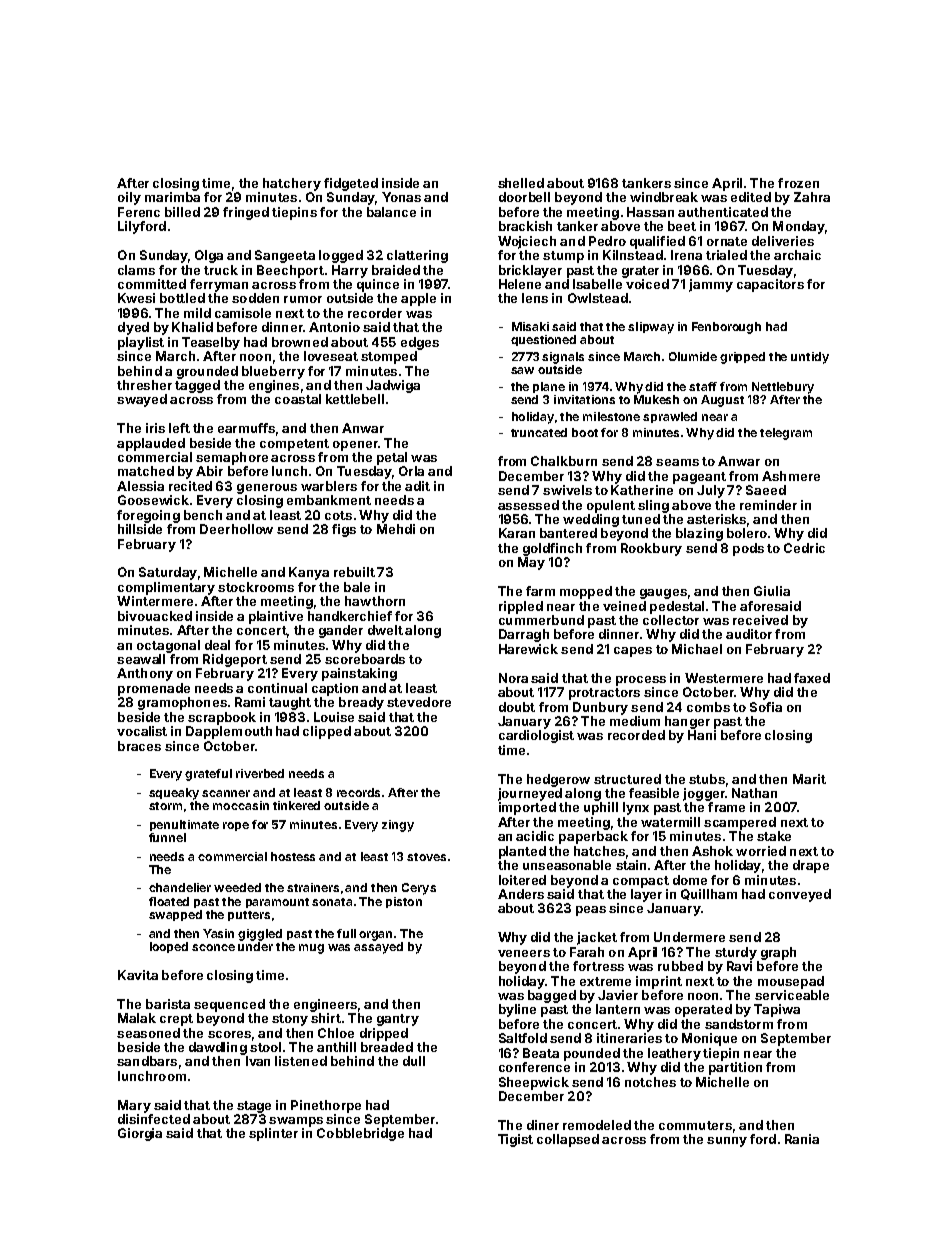 Image resolution: width=952 pixels, height=1233 pixels. Describe the element at coordinates (290, 1020) in the screenshot. I see `stony` at that location.
